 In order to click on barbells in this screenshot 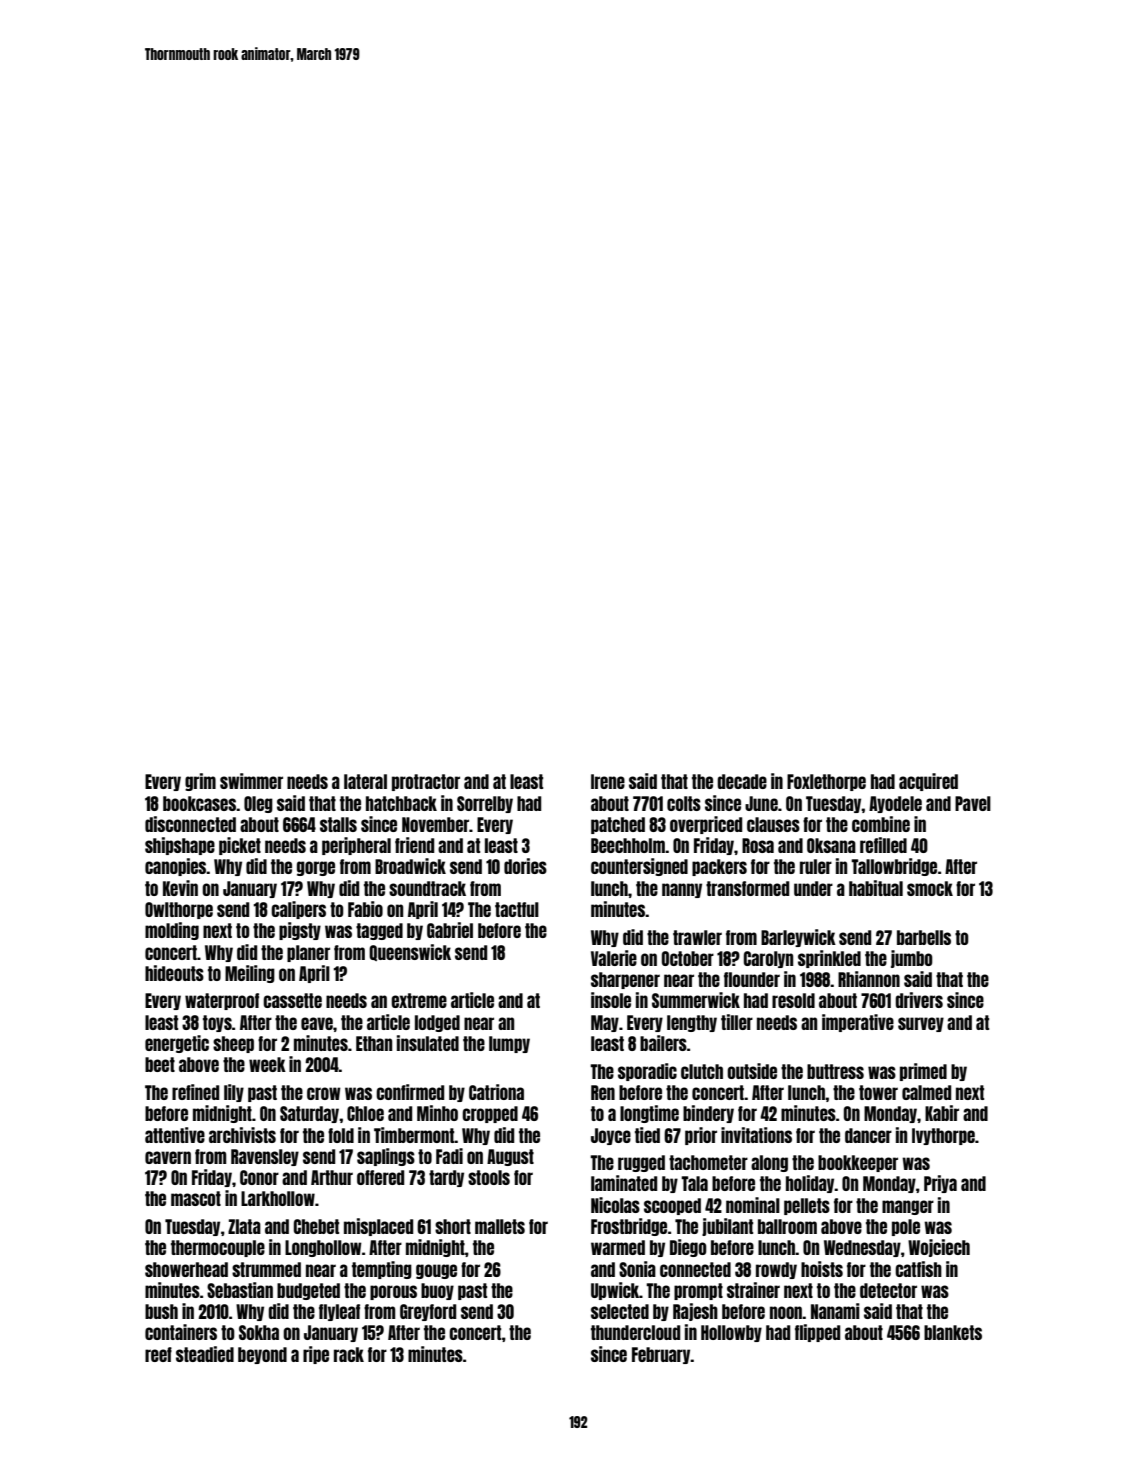, I will do `click(924, 937)`.
